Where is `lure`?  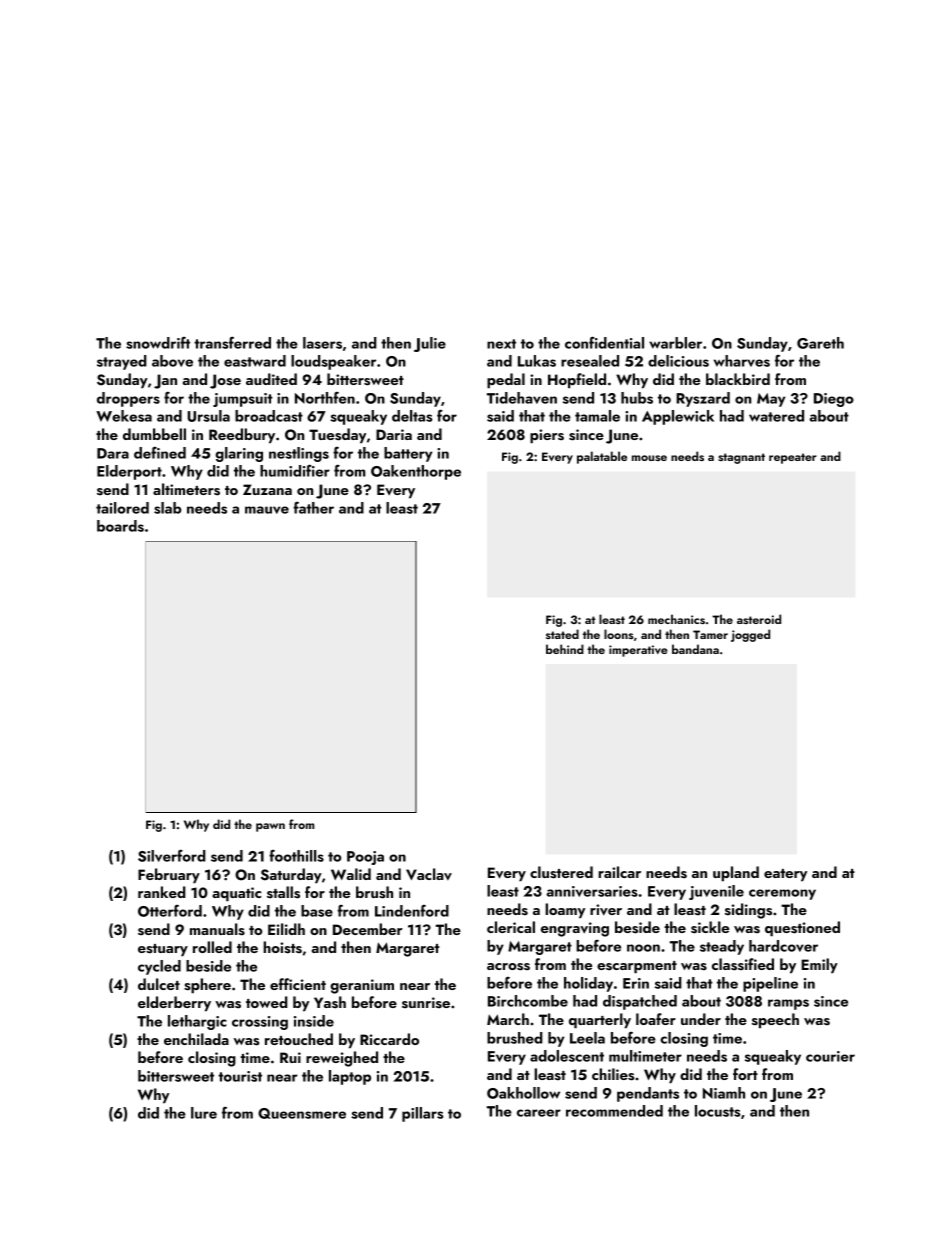
lure is located at coordinates (204, 1113).
